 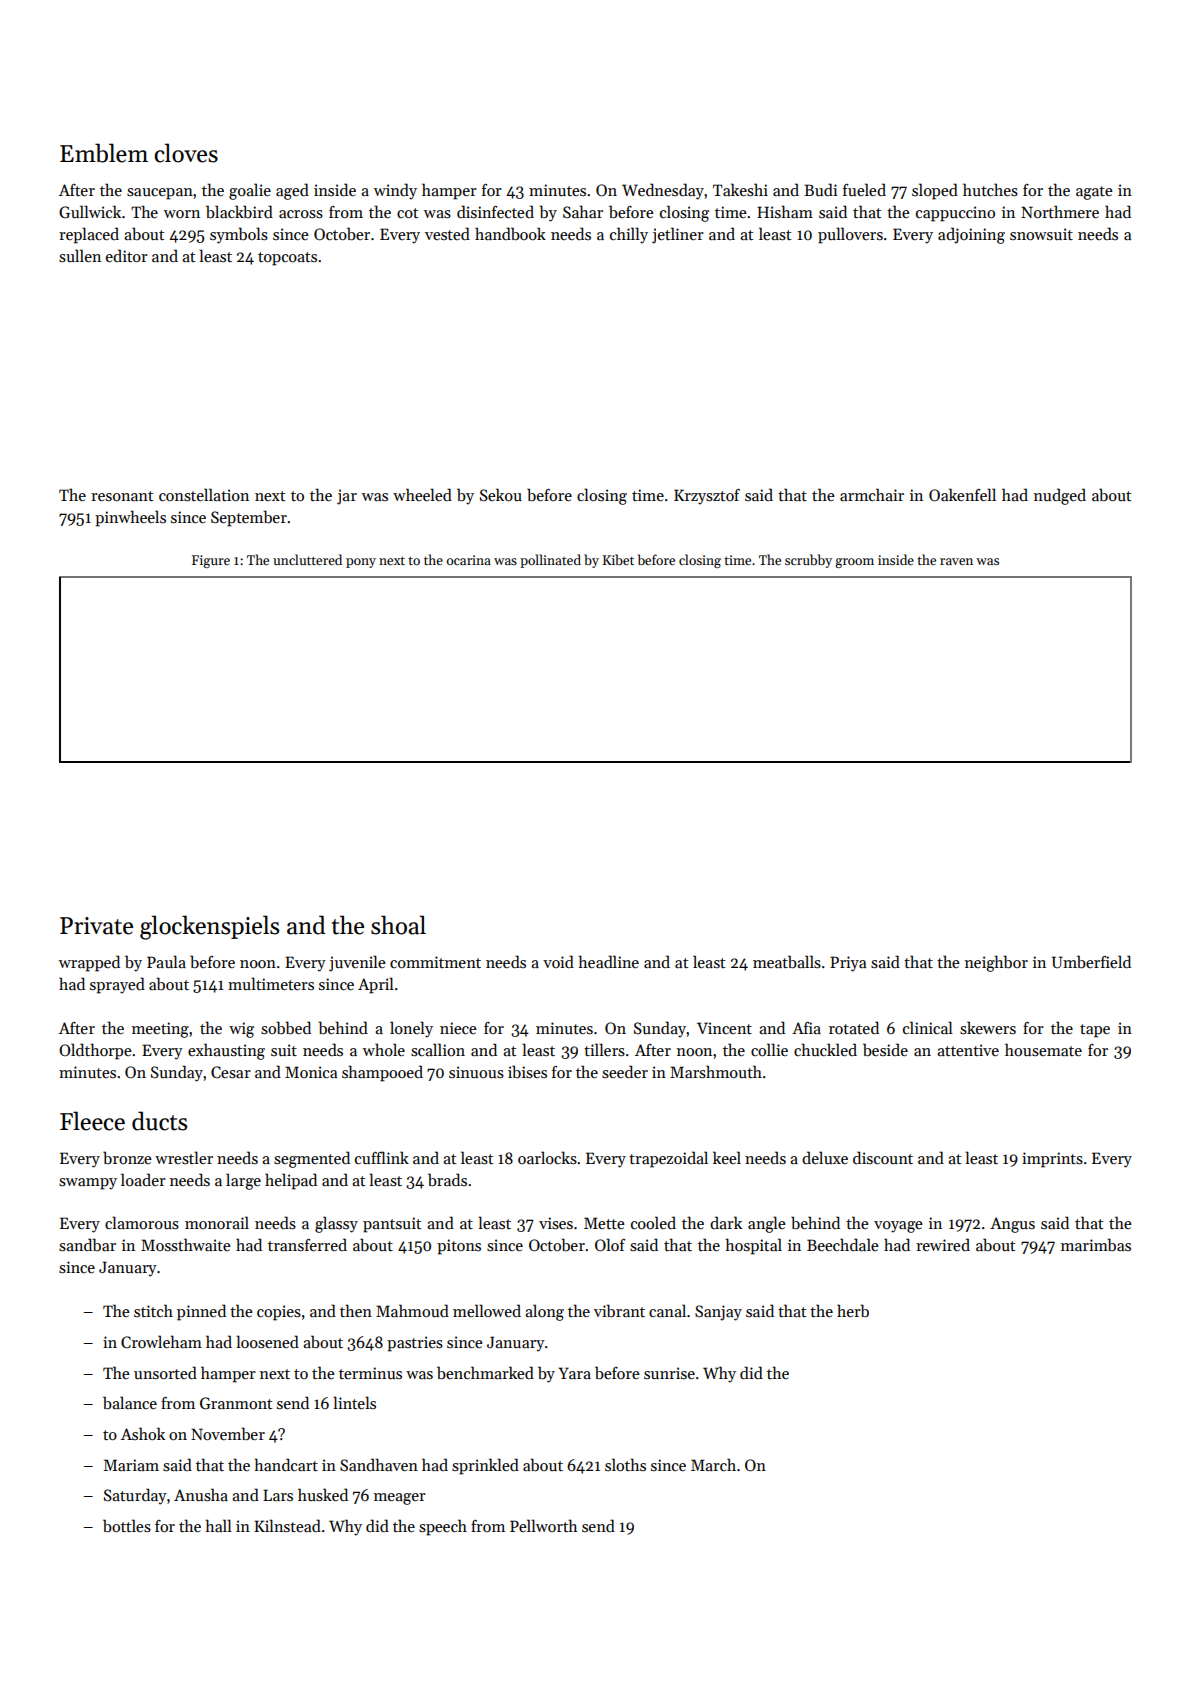 I want to click on rotated, so click(x=854, y=1027).
